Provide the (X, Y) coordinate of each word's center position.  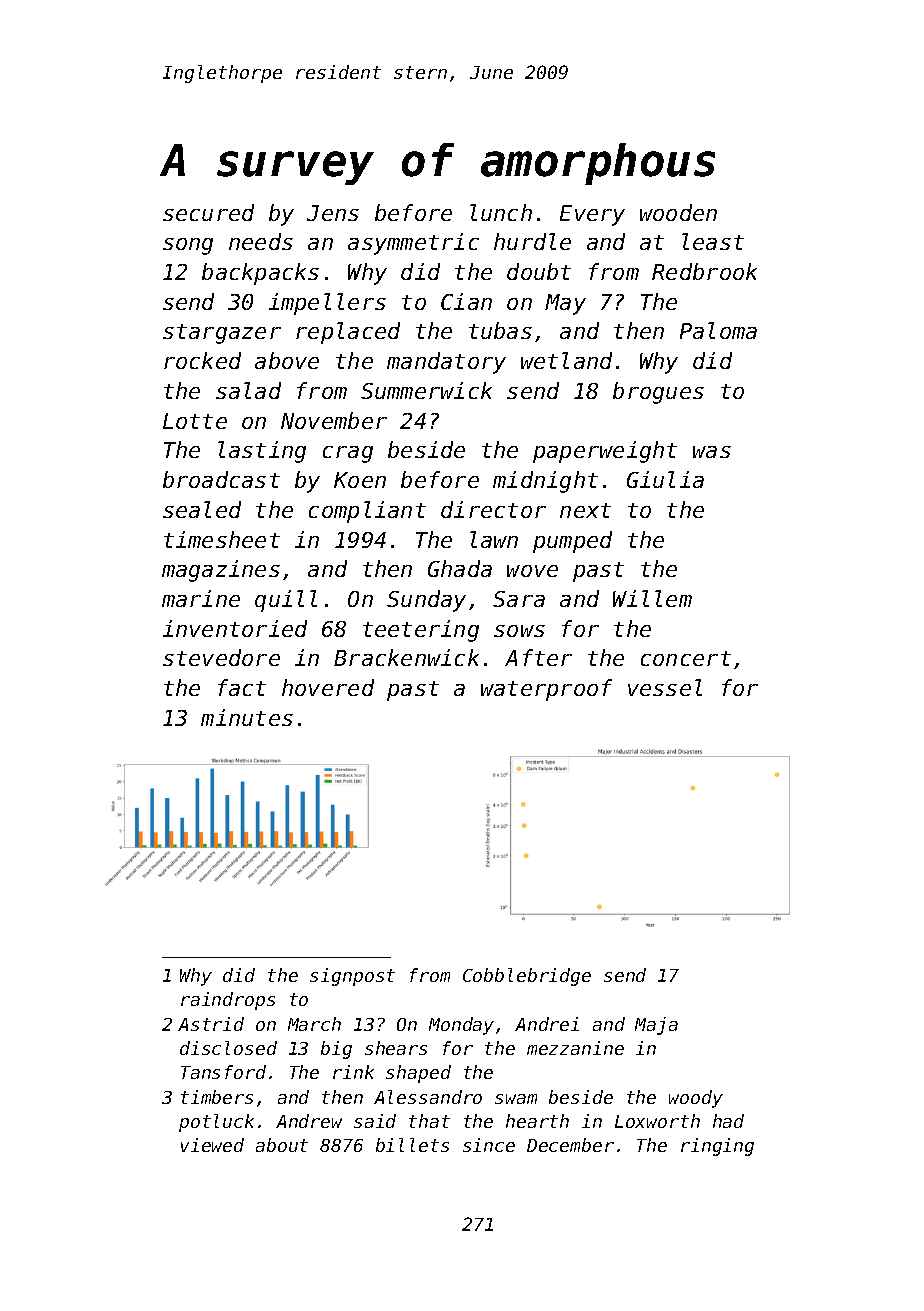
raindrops (228, 1001)
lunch (501, 212)
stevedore (221, 657)
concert (686, 658)
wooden (678, 212)
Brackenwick (406, 657)
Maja (656, 1026)
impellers (327, 304)
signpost (352, 977)
